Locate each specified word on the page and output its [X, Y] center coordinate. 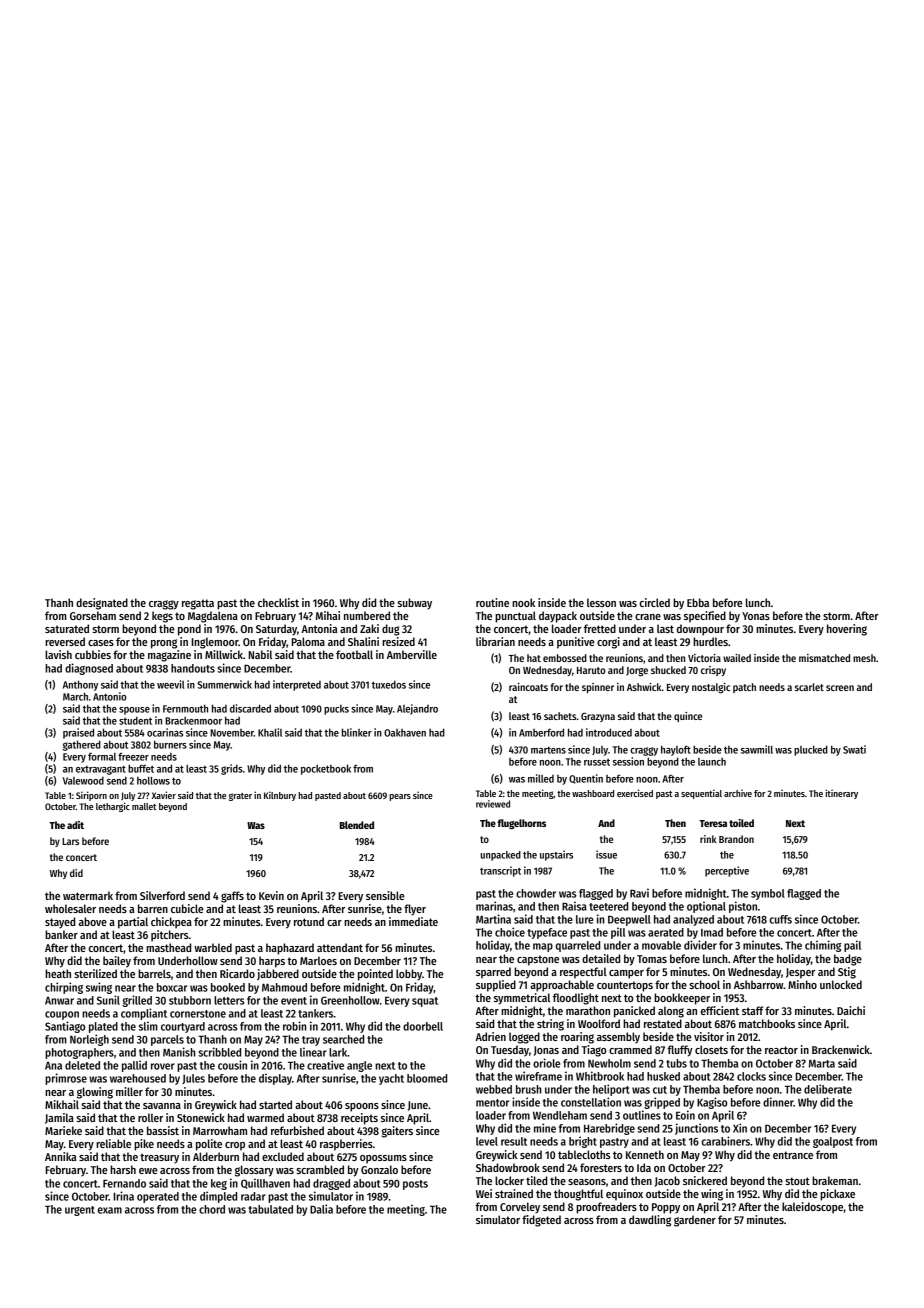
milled [541, 778]
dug [391, 630]
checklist [278, 602]
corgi [608, 643]
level [487, 1141]
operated [158, 1197]
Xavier [164, 795]
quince [688, 717]
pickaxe [837, 1195]
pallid [134, 1066]
